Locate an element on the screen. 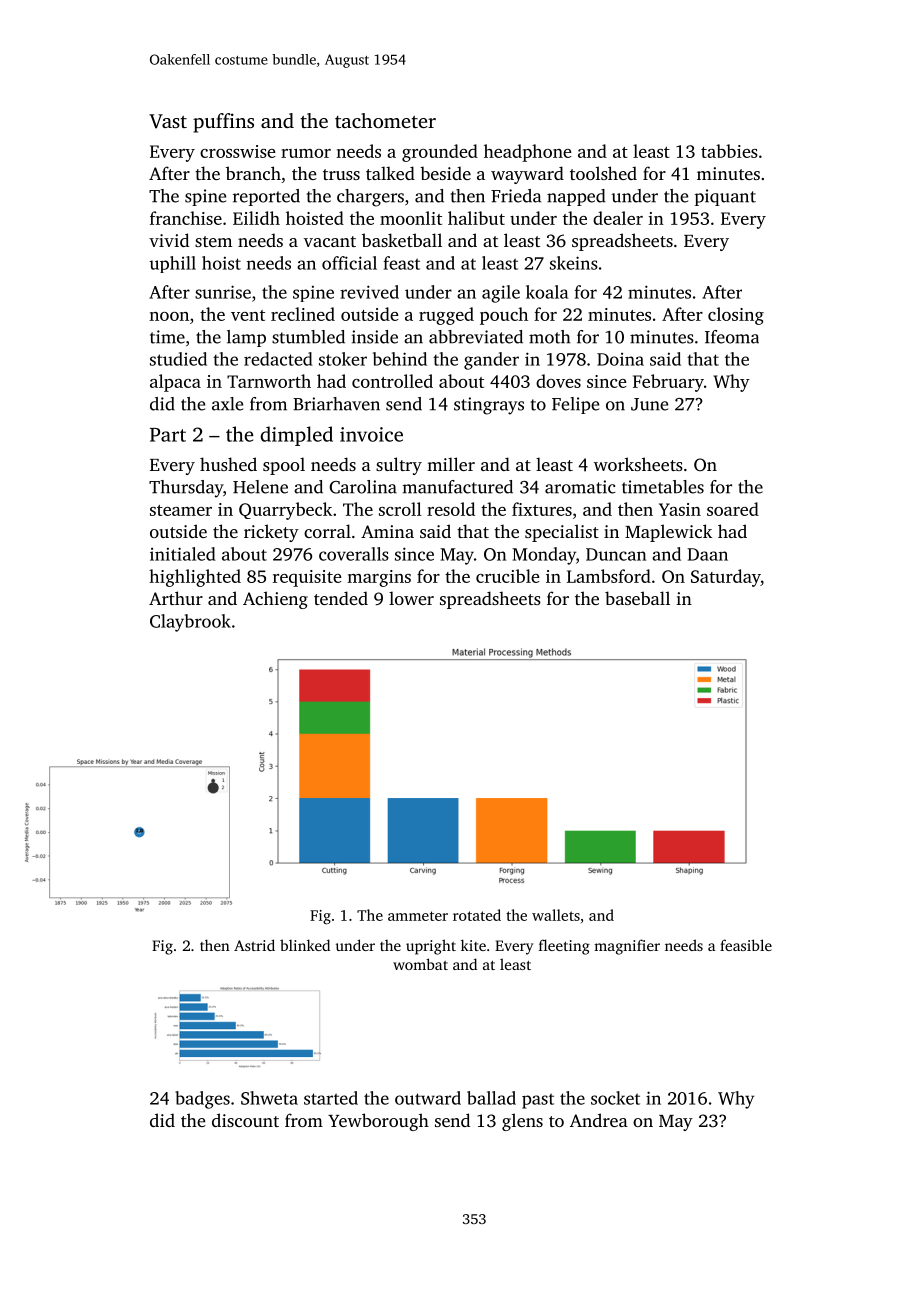 The width and height of the screenshot is (924, 1311). feasible is located at coordinates (746, 945).
